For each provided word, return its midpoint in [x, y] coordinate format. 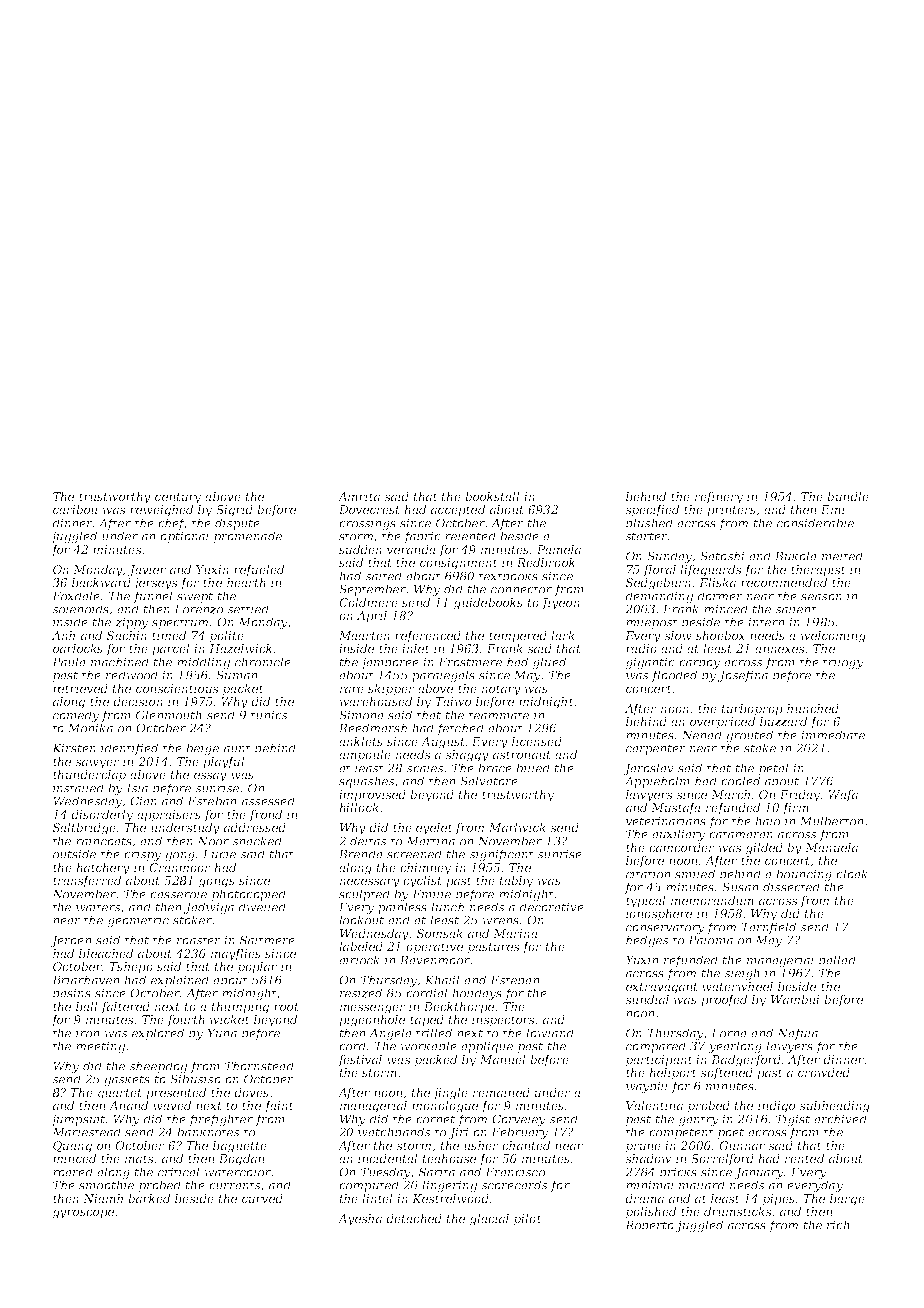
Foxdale [76, 596]
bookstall [492, 496]
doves [251, 1092]
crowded [824, 1072]
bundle [848, 496]
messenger [373, 1009]
